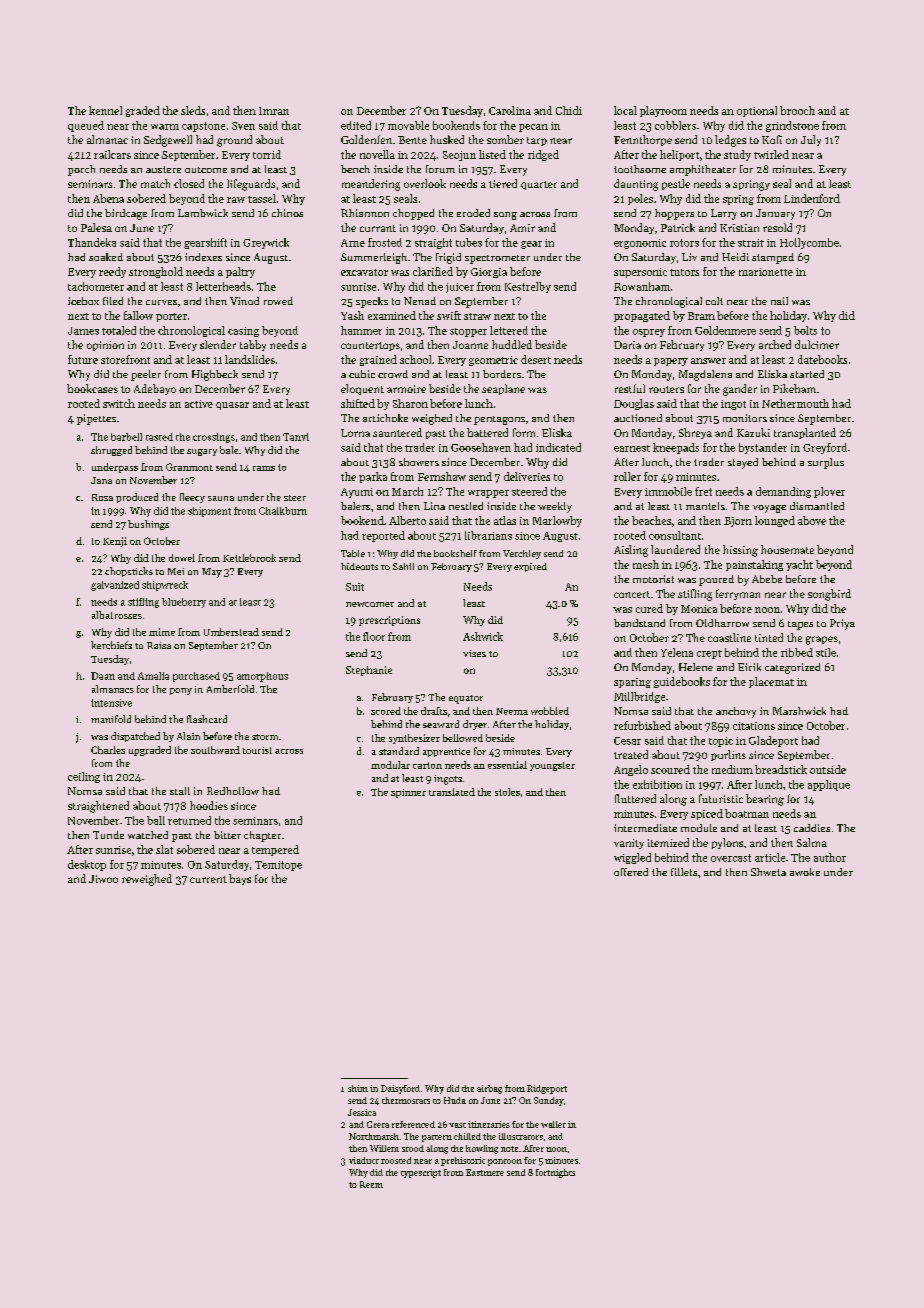 The height and width of the screenshot is (1308, 924). I want to click on brooch, so click(797, 110).
